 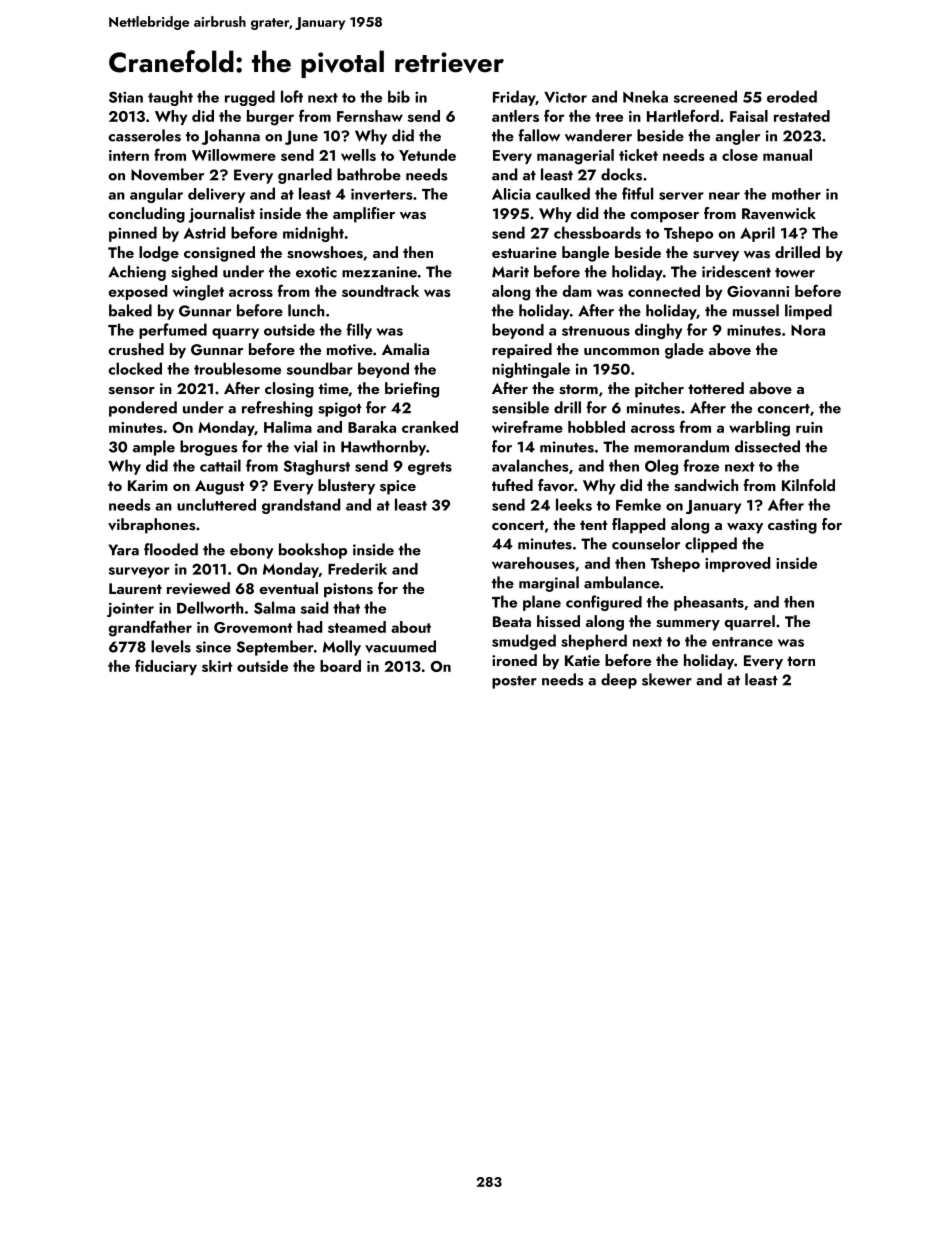 I want to click on mussel, so click(x=756, y=310).
